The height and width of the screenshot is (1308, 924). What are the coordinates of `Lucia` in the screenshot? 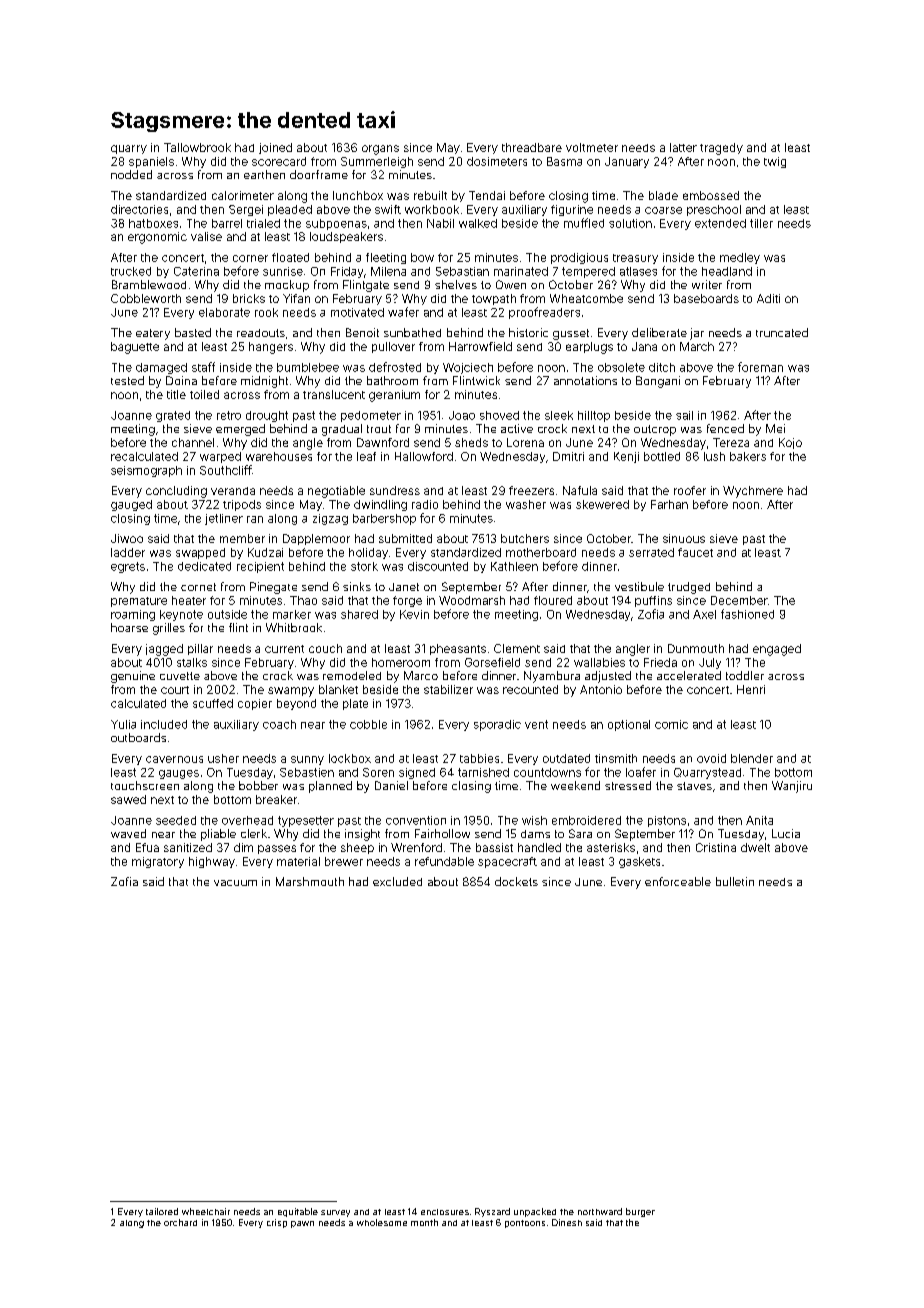 It's located at (786, 833).
